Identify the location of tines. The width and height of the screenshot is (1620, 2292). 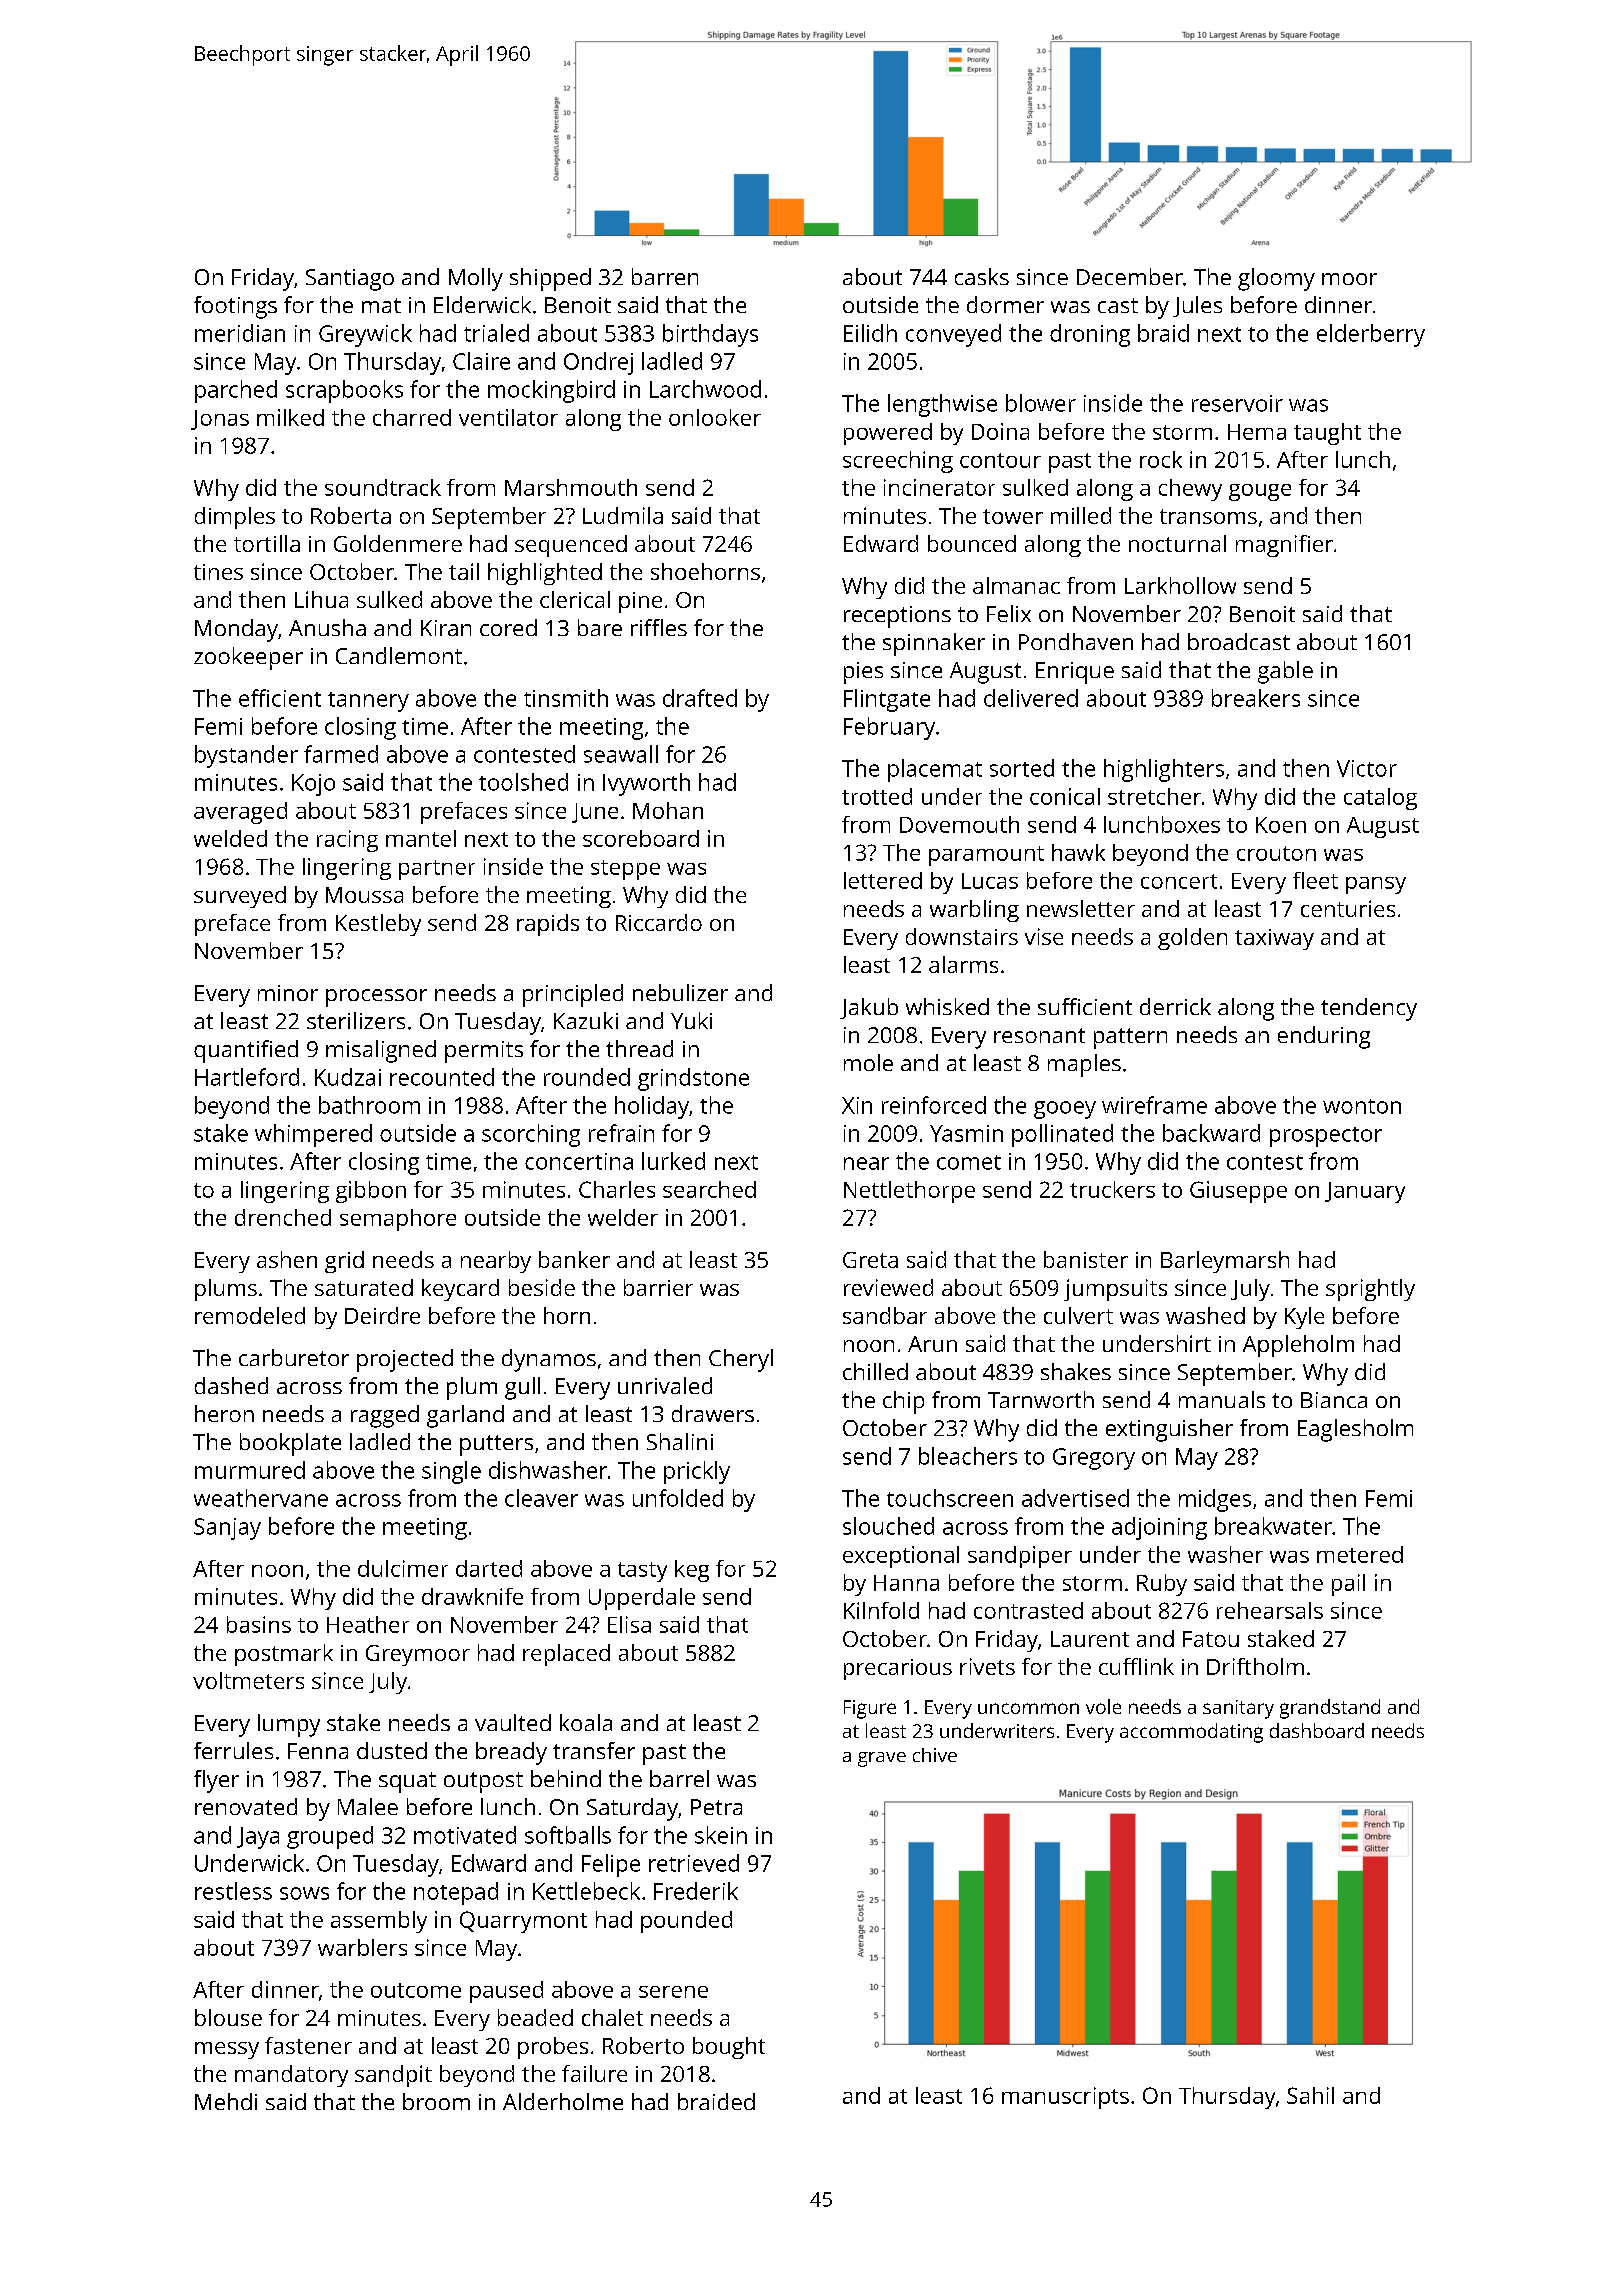
(218, 572).
